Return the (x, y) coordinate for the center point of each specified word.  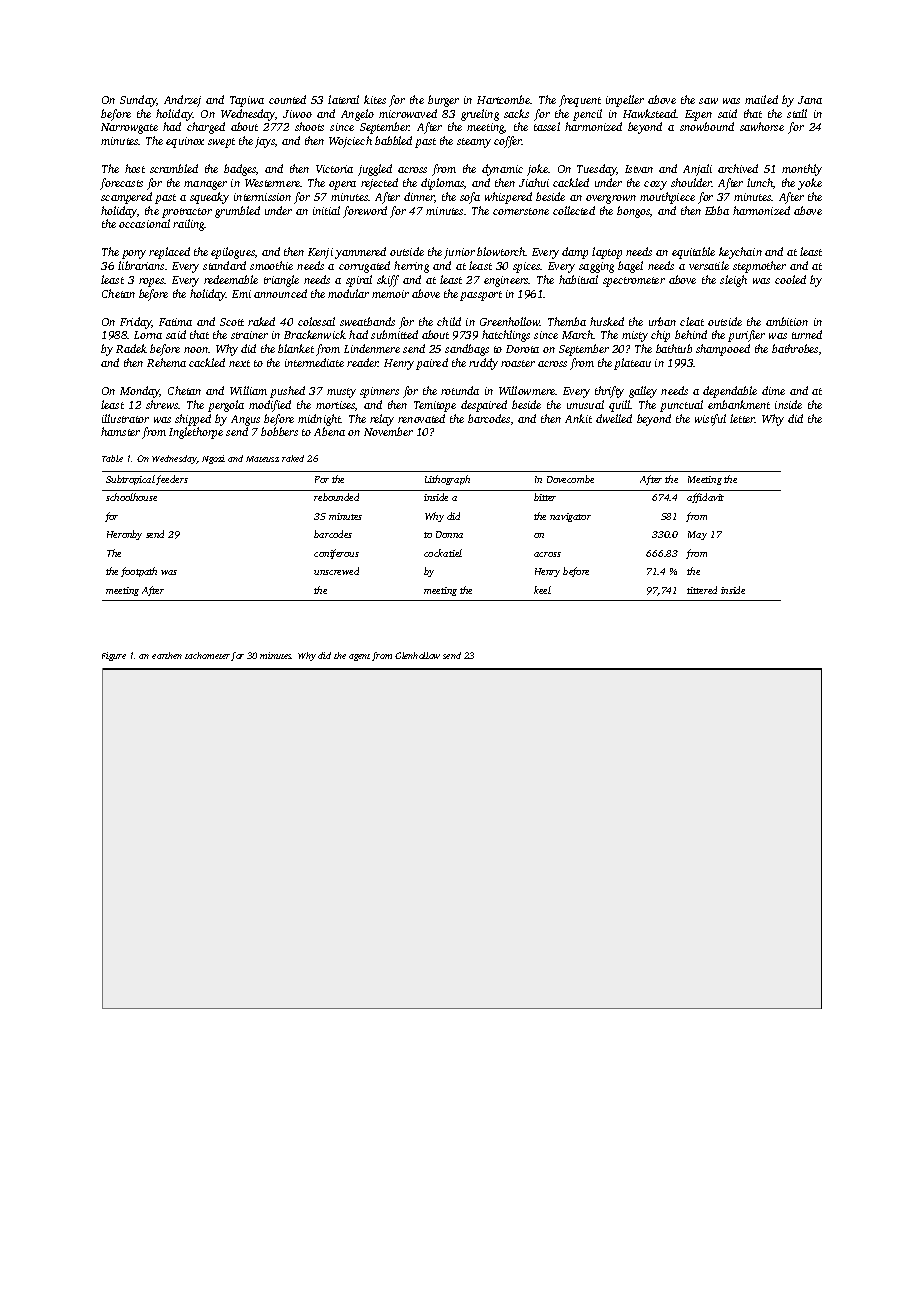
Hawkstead (650, 113)
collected (574, 210)
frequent (580, 101)
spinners (379, 392)
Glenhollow (417, 655)
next (239, 363)
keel (542, 590)
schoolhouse (131, 497)
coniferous (336, 554)
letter (742, 418)
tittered (702, 590)
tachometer (207, 655)
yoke (810, 184)
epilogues (233, 253)
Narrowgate (129, 128)
